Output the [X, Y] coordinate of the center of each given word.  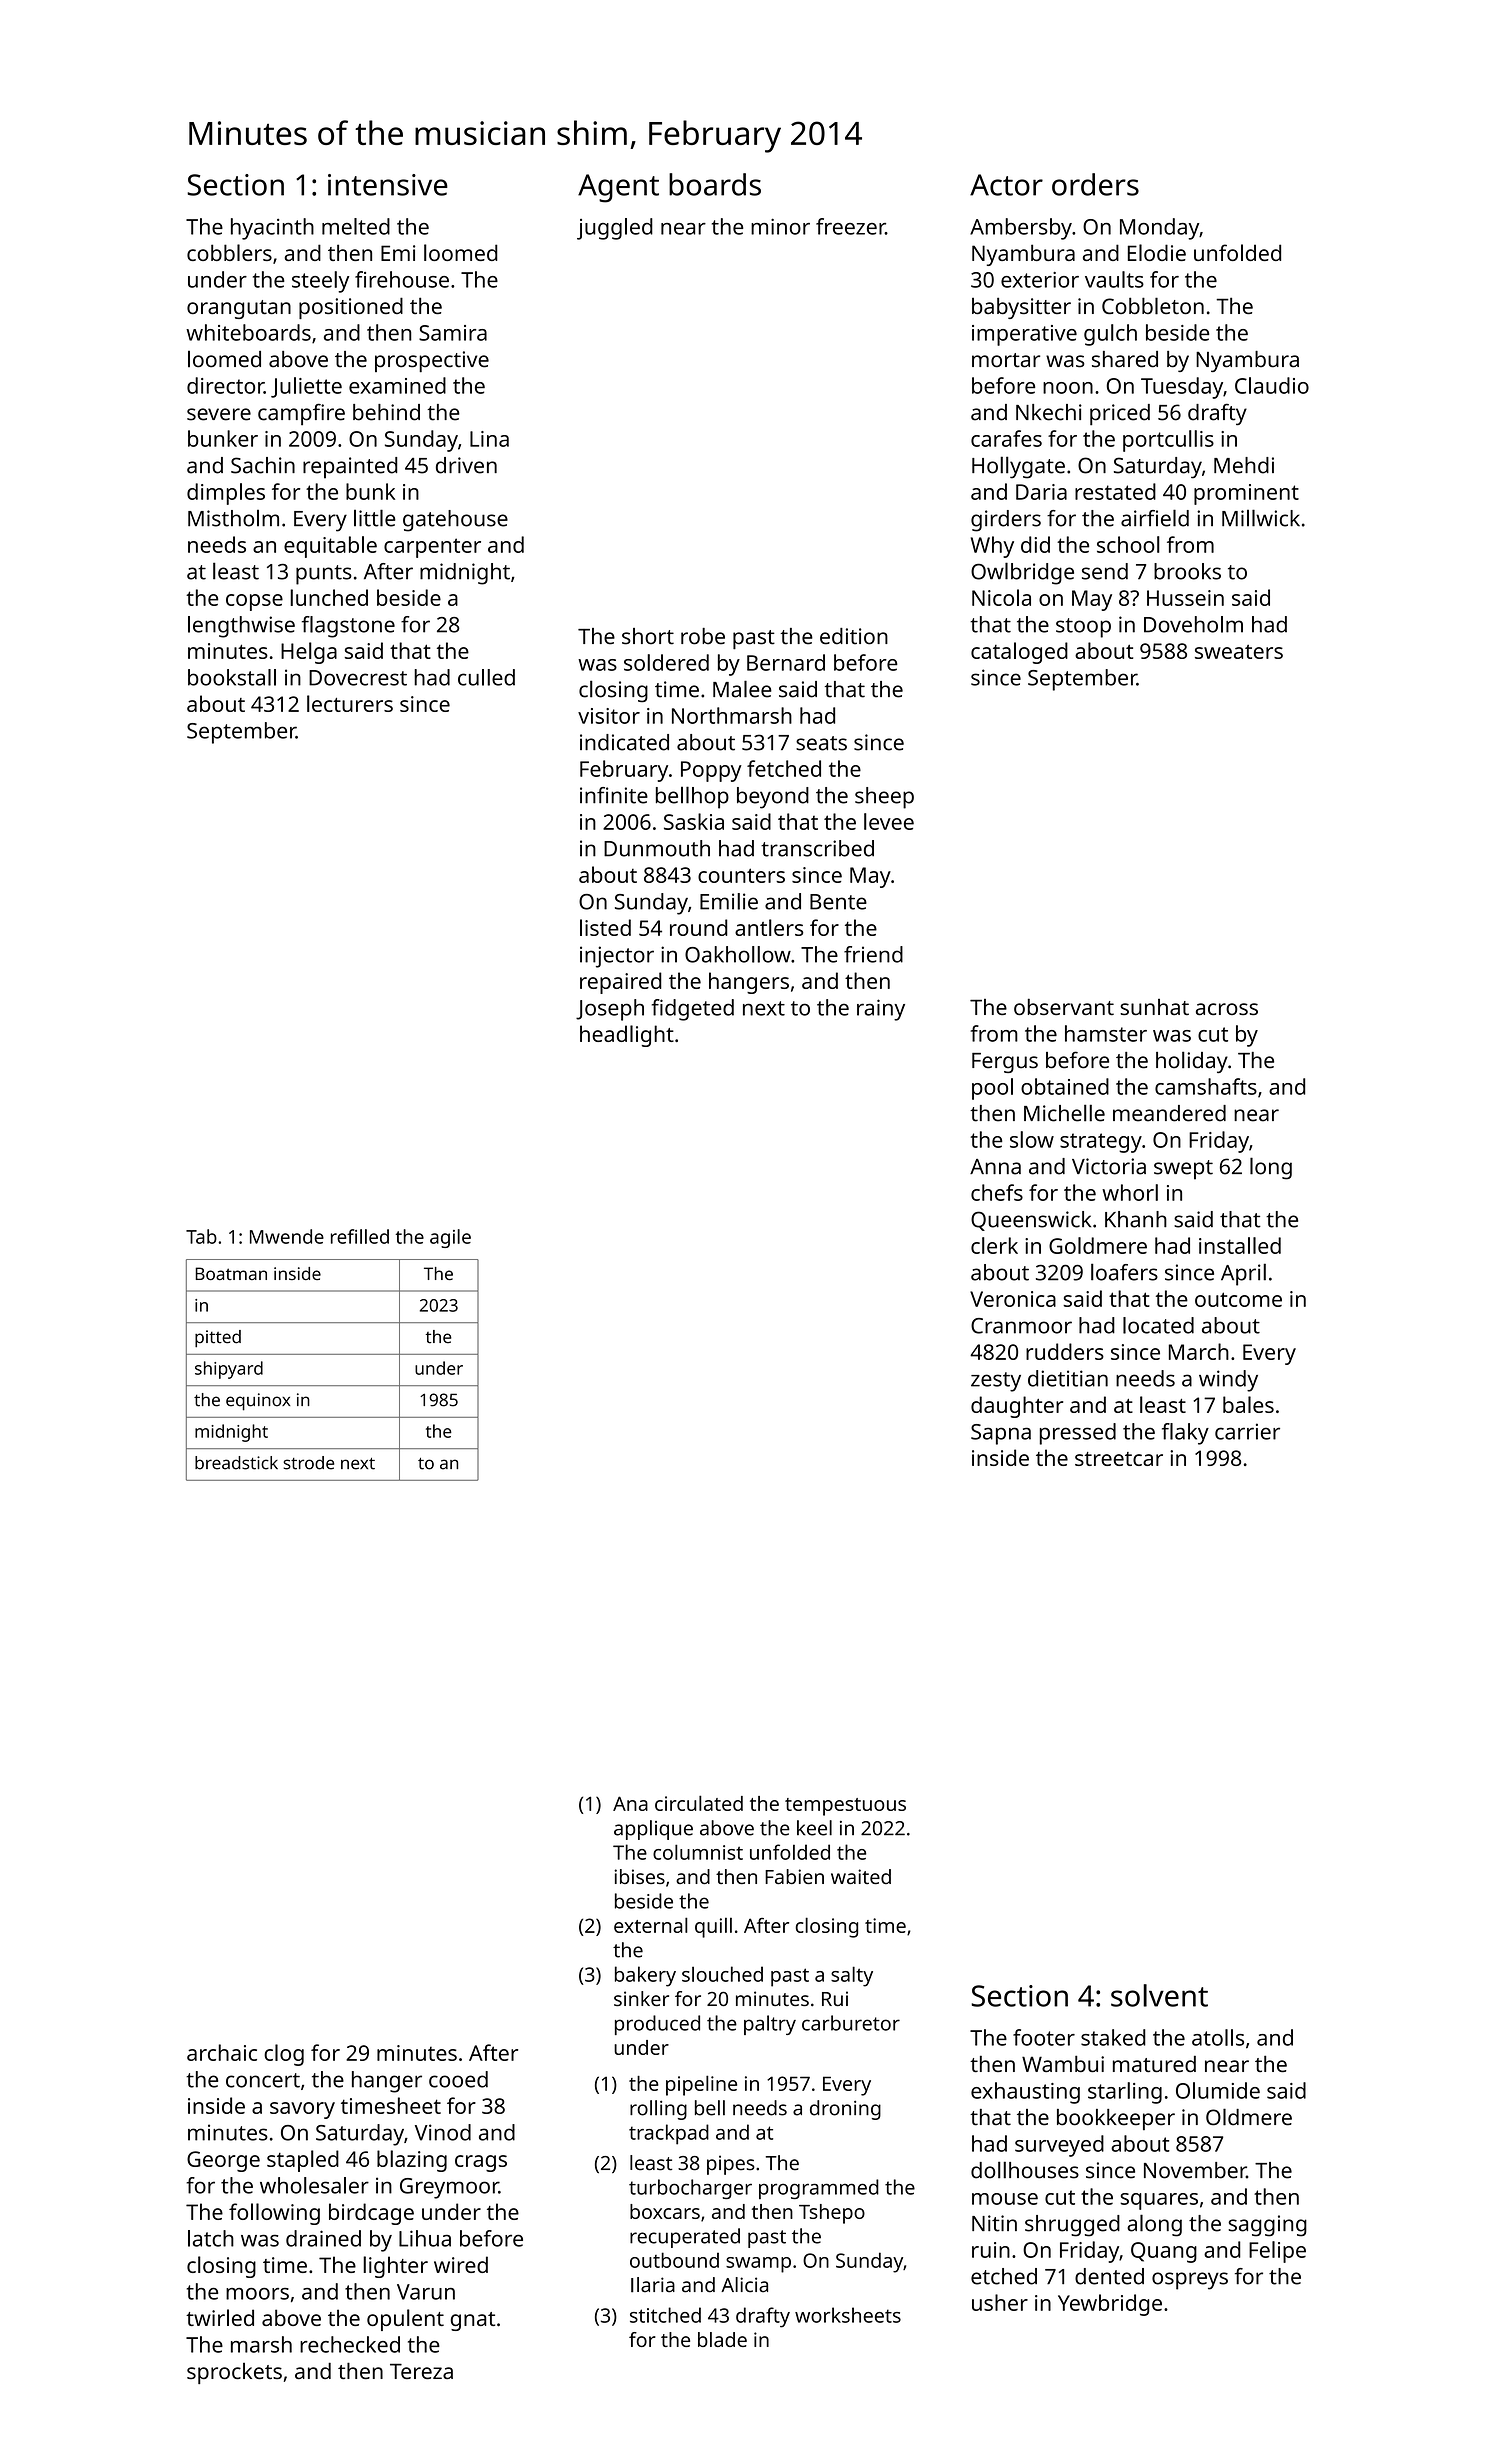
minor [780, 226]
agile [450, 1238]
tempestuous [845, 1807]
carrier [1247, 1431]
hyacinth [272, 229]
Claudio [1272, 385]
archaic [222, 2052]
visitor [609, 716]
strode [308, 1463]
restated [1115, 491]
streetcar [1119, 1459]
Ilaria [653, 2285]
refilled [360, 1236]
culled [486, 677]
